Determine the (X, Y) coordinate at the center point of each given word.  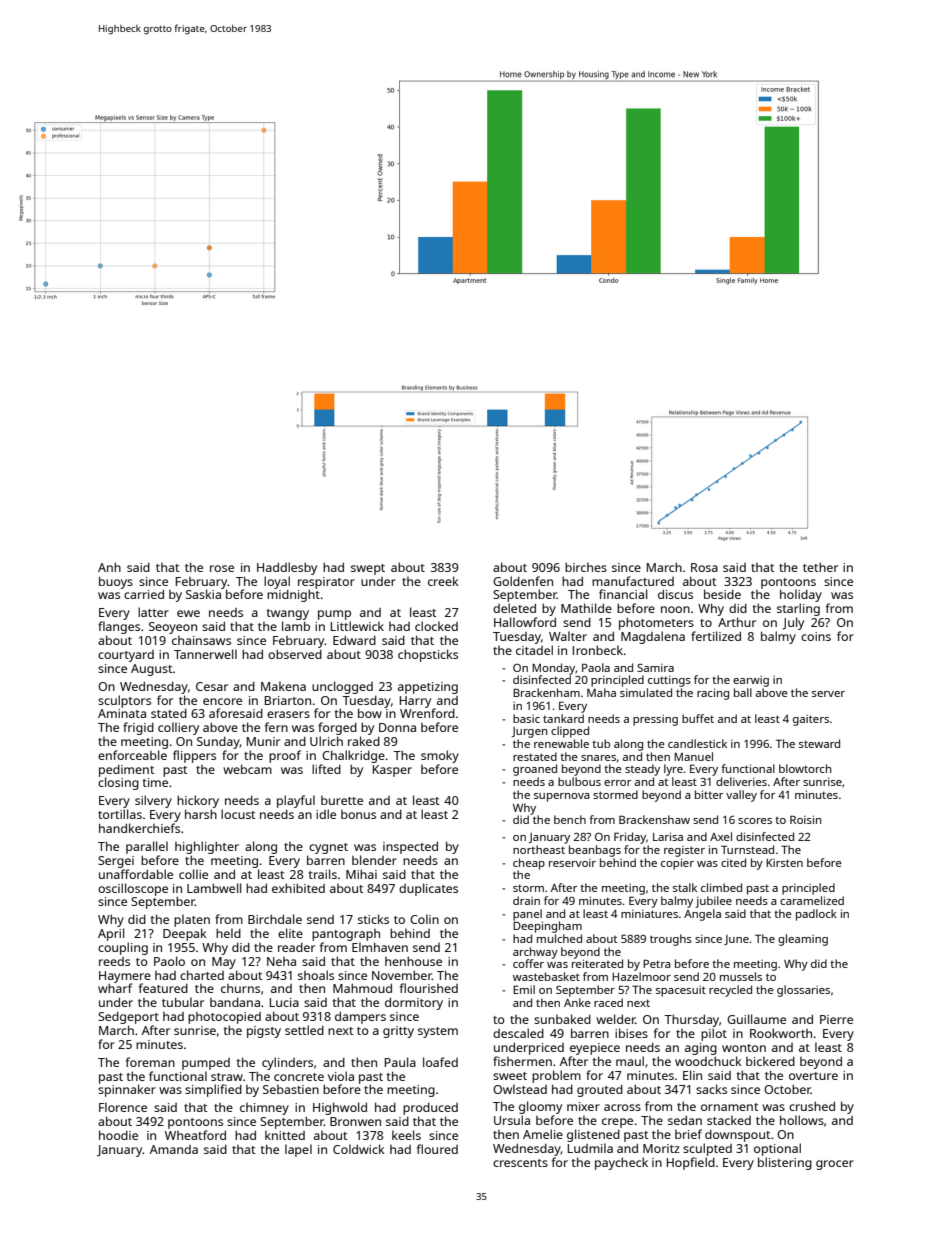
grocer (835, 1165)
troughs (671, 940)
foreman (150, 1062)
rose (222, 568)
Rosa (704, 567)
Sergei (116, 862)
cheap (529, 864)
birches (586, 567)
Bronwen (355, 1121)
